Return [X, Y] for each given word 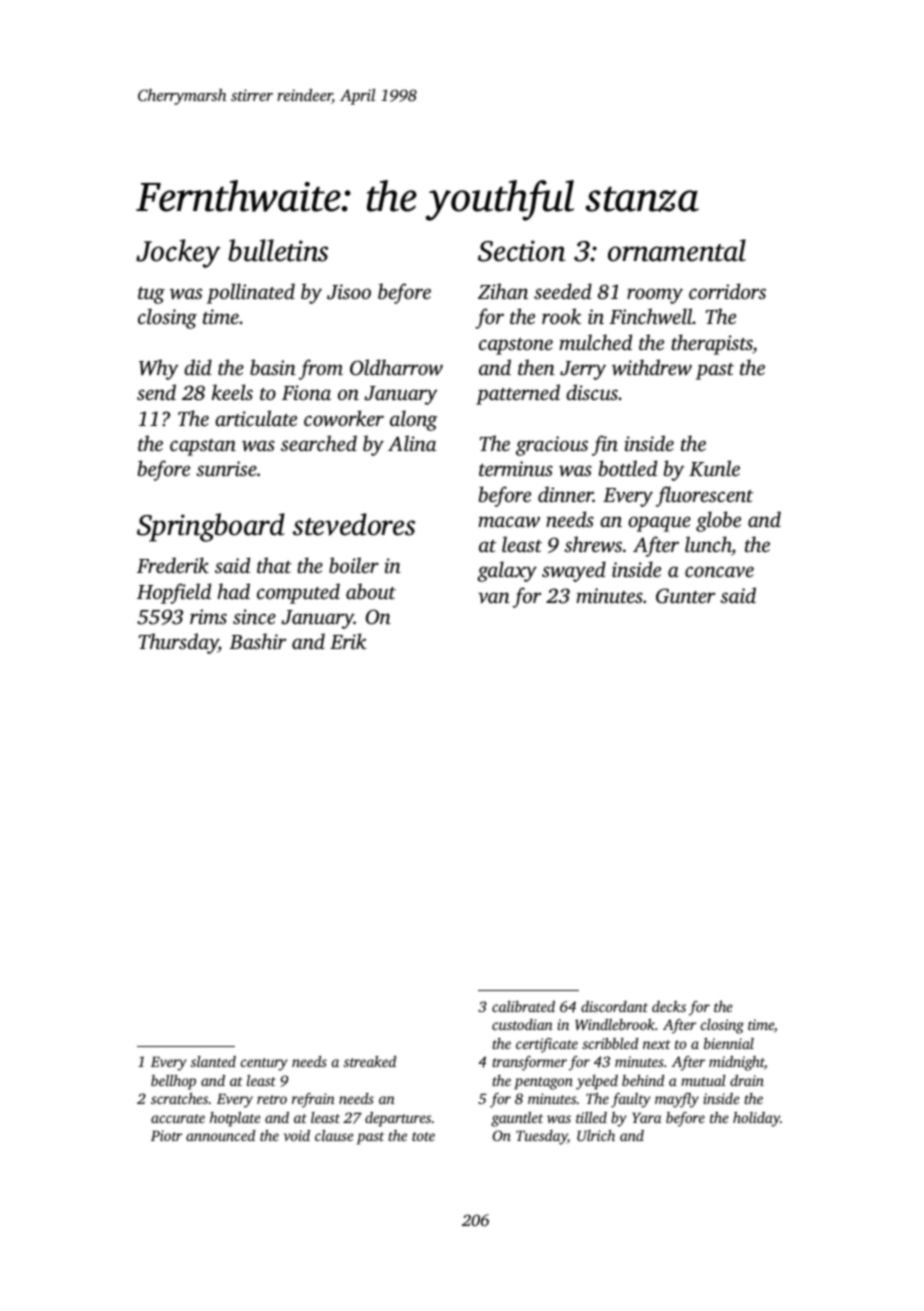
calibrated [523, 1006]
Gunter [685, 596]
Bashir [257, 641]
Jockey [178, 253]
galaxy [507, 571]
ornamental [677, 250]
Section [521, 251]
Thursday [178, 643]
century [264, 1064]
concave [719, 571]
